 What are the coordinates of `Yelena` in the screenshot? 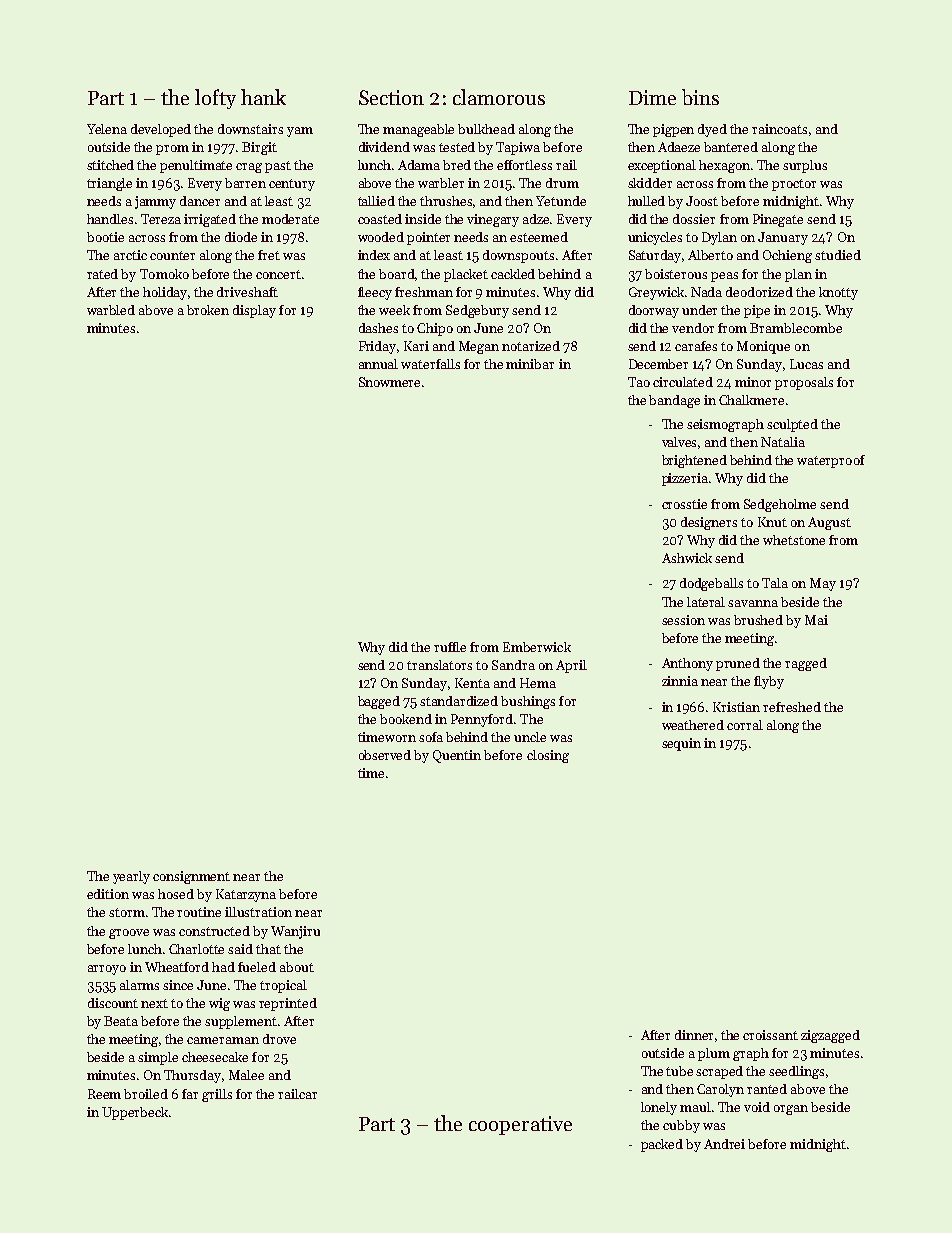 It's located at (107, 129).
